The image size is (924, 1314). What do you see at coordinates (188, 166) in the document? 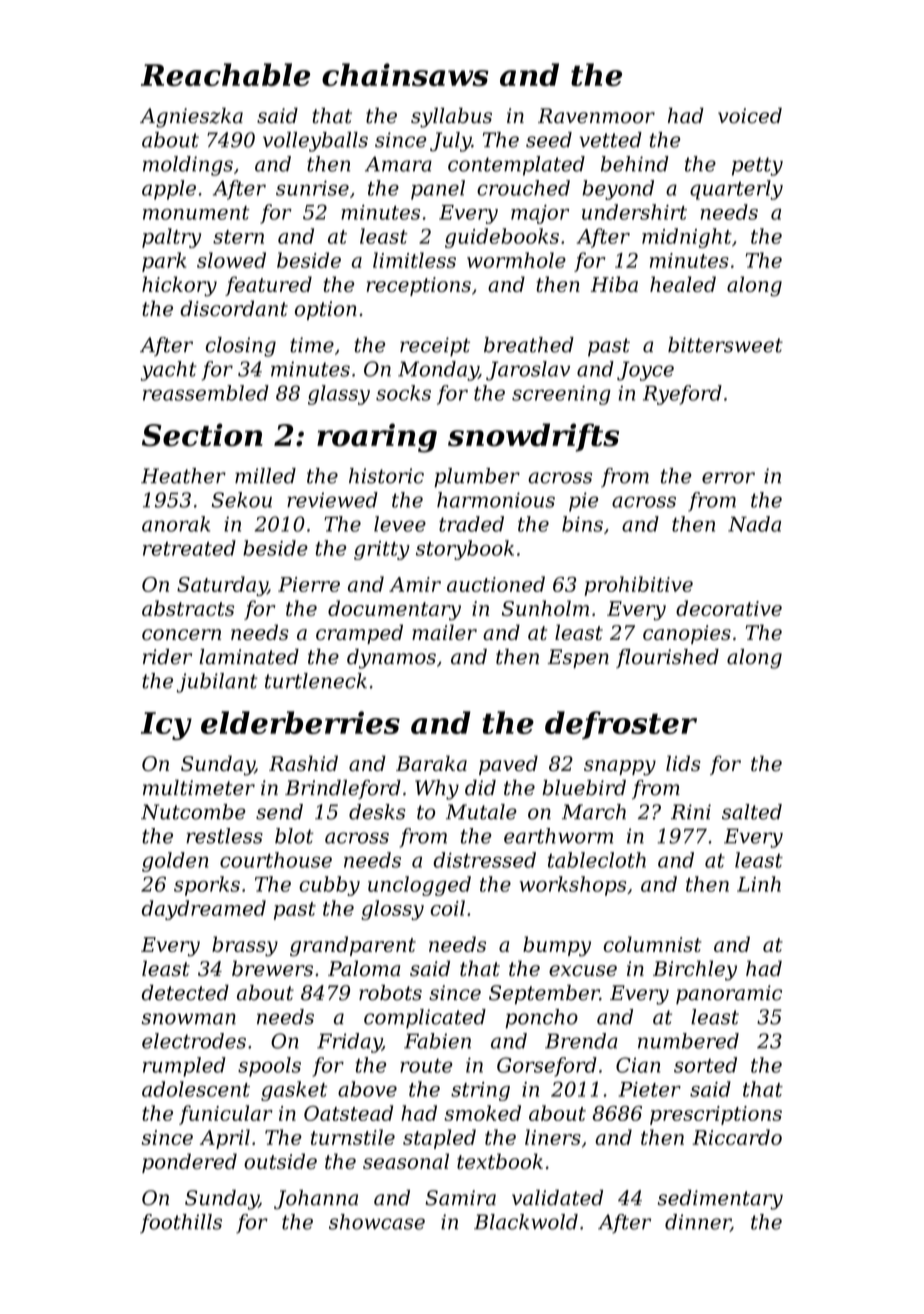
I see `moldings` at bounding box center [188, 166].
